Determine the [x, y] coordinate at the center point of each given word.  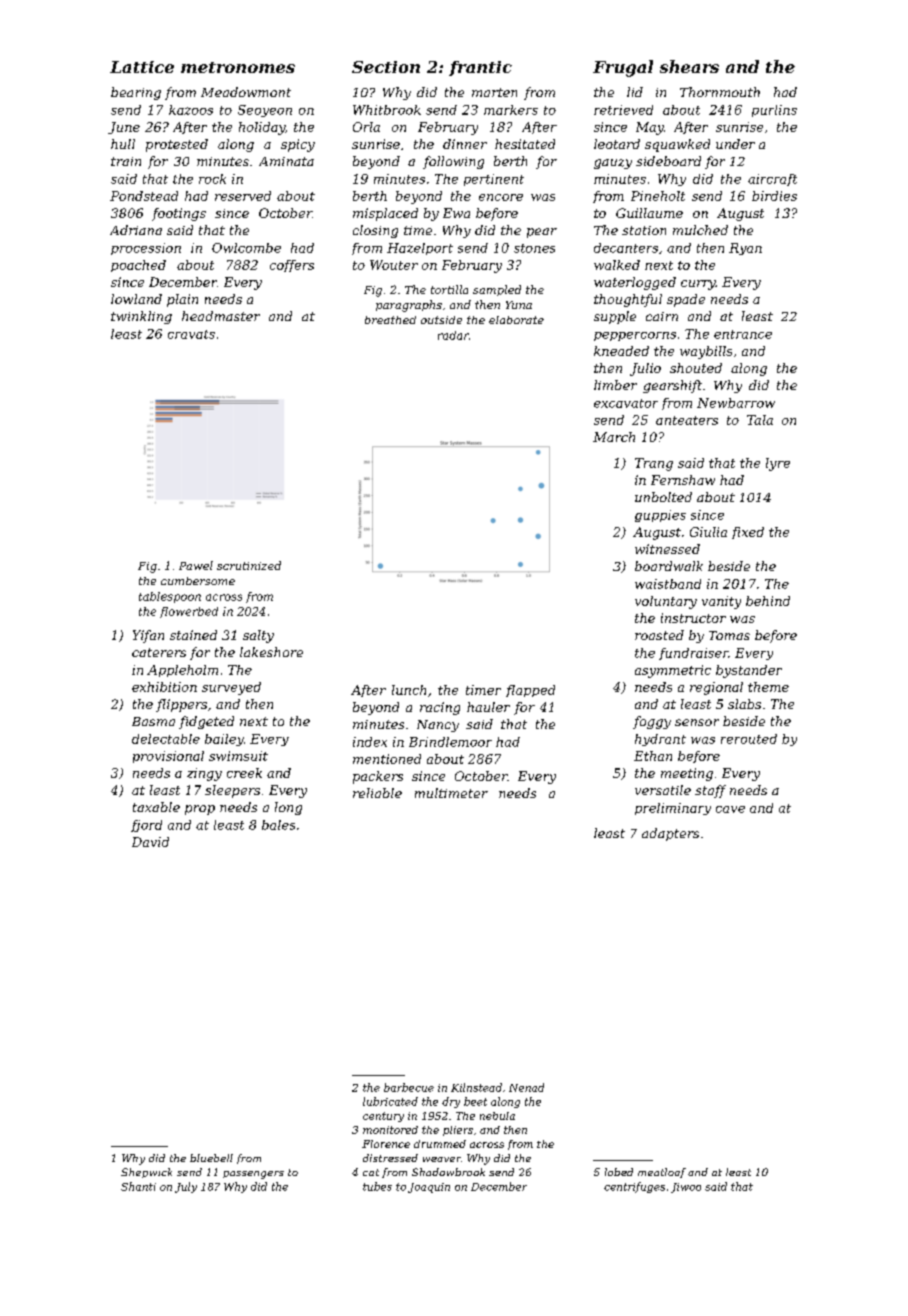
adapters [670, 834]
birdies [774, 196]
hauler [488, 707]
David [150, 842]
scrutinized [249, 565]
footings [179, 214]
